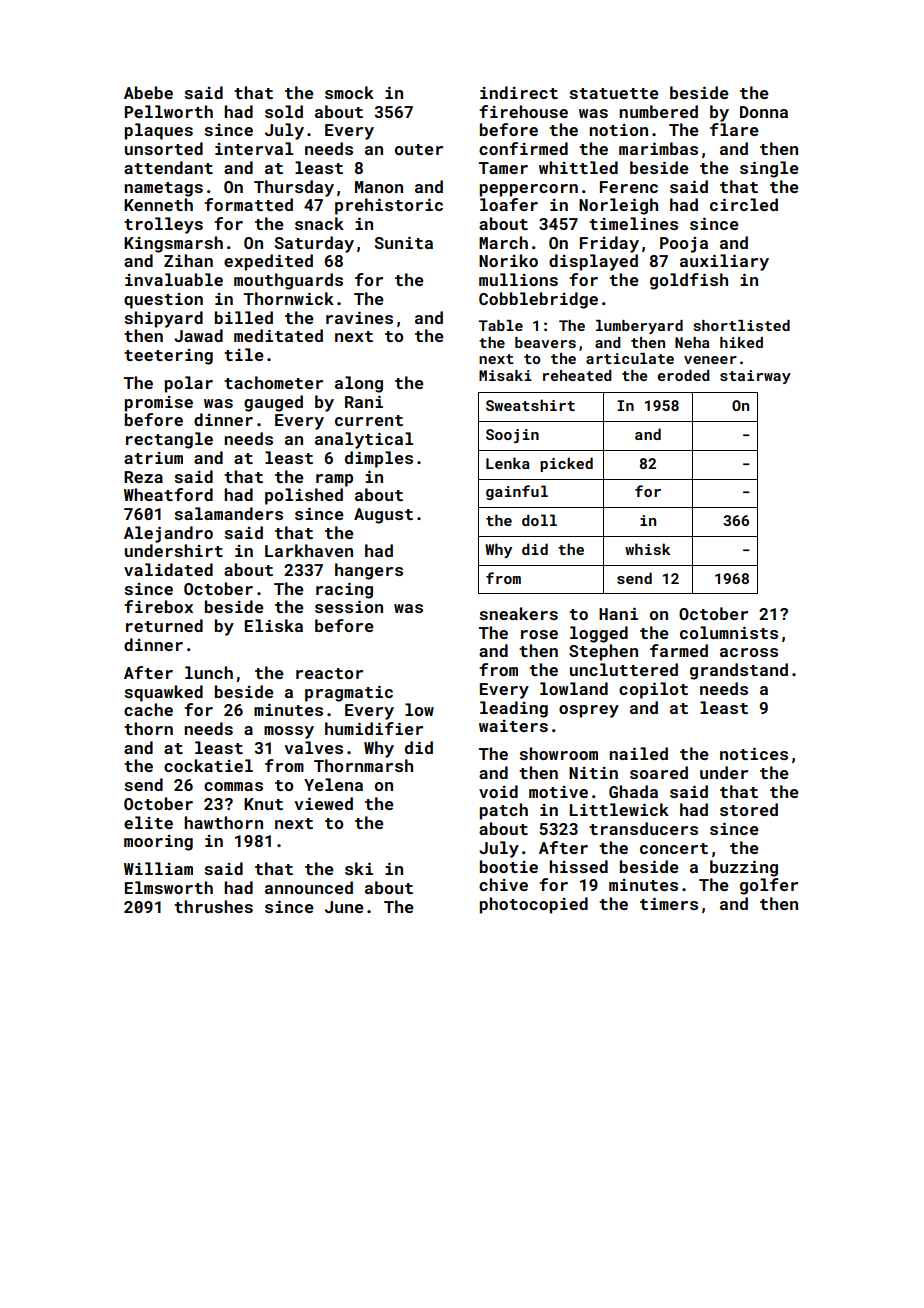 This screenshot has width=924, height=1308. What do you see at coordinates (653, 690) in the screenshot?
I see `copilot` at bounding box center [653, 690].
